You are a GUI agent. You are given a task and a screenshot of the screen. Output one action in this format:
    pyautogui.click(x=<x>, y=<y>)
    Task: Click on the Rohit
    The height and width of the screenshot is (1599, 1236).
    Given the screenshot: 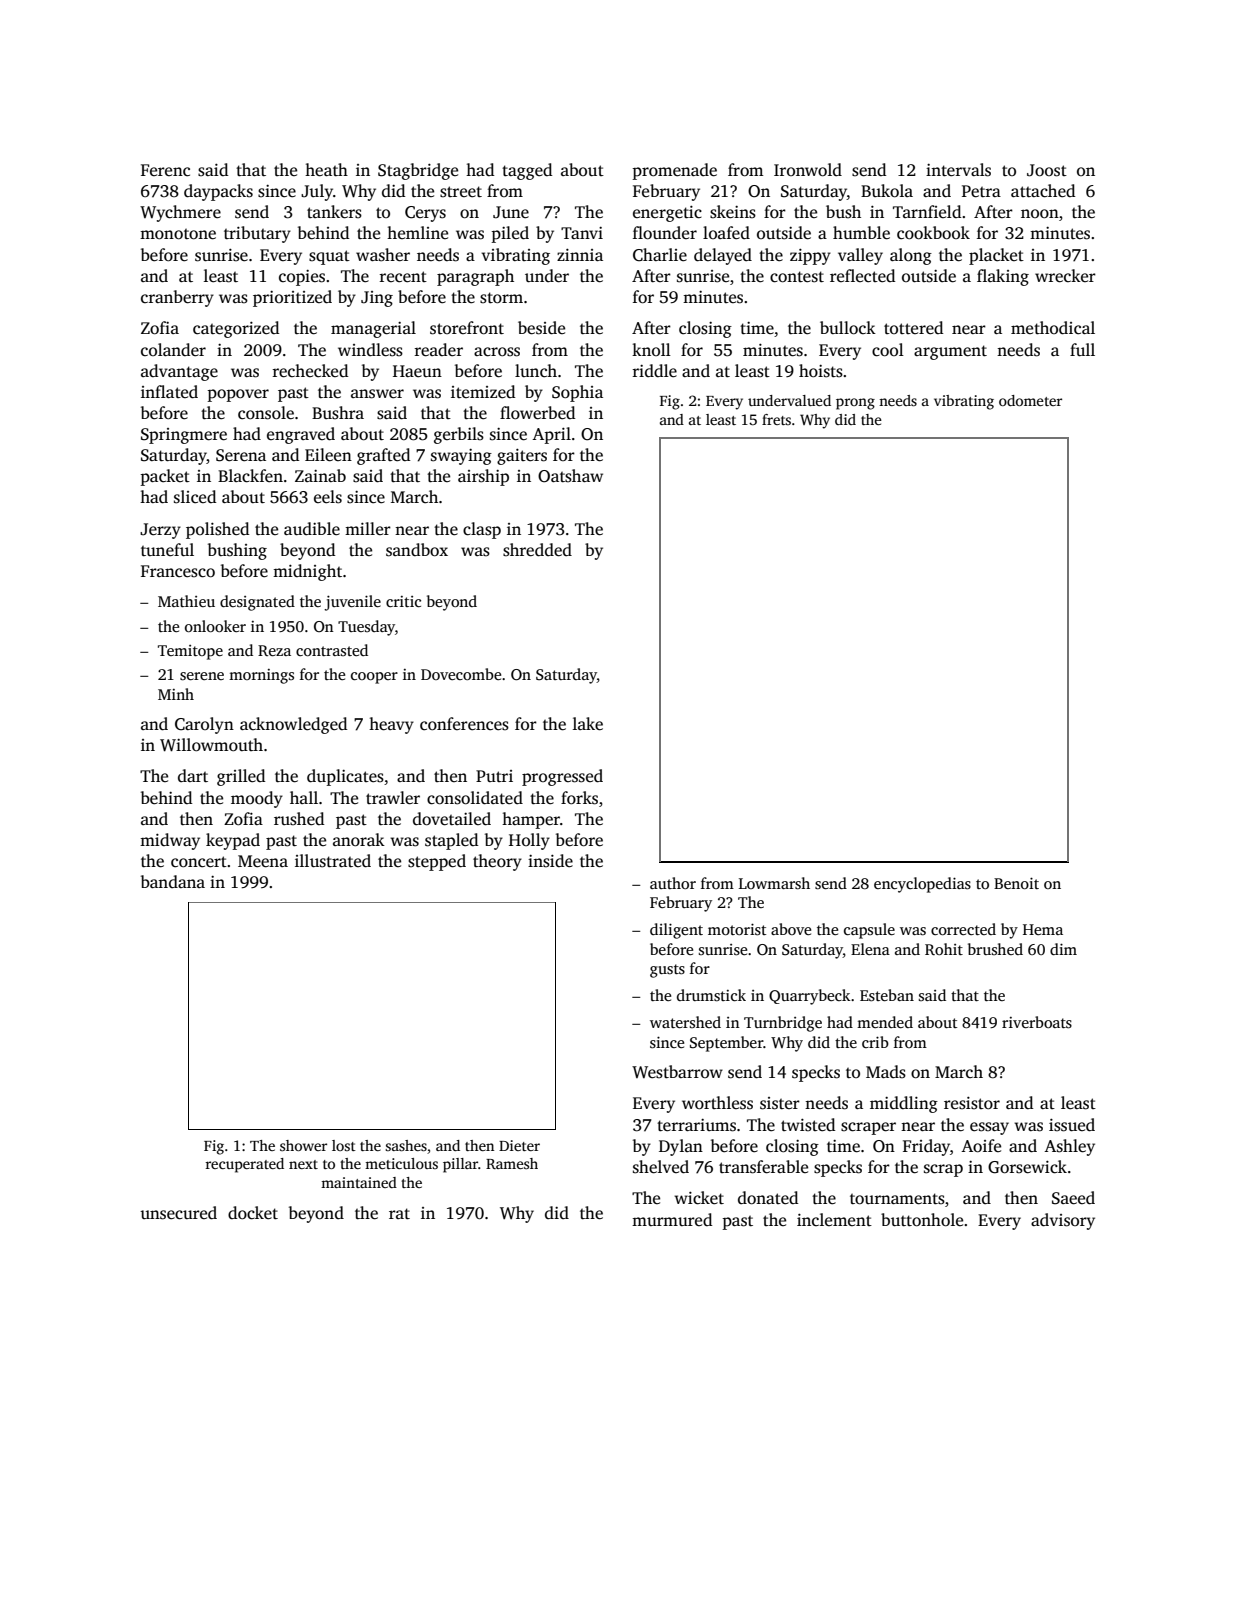 What is the action you would take?
    pyautogui.click(x=944, y=949)
